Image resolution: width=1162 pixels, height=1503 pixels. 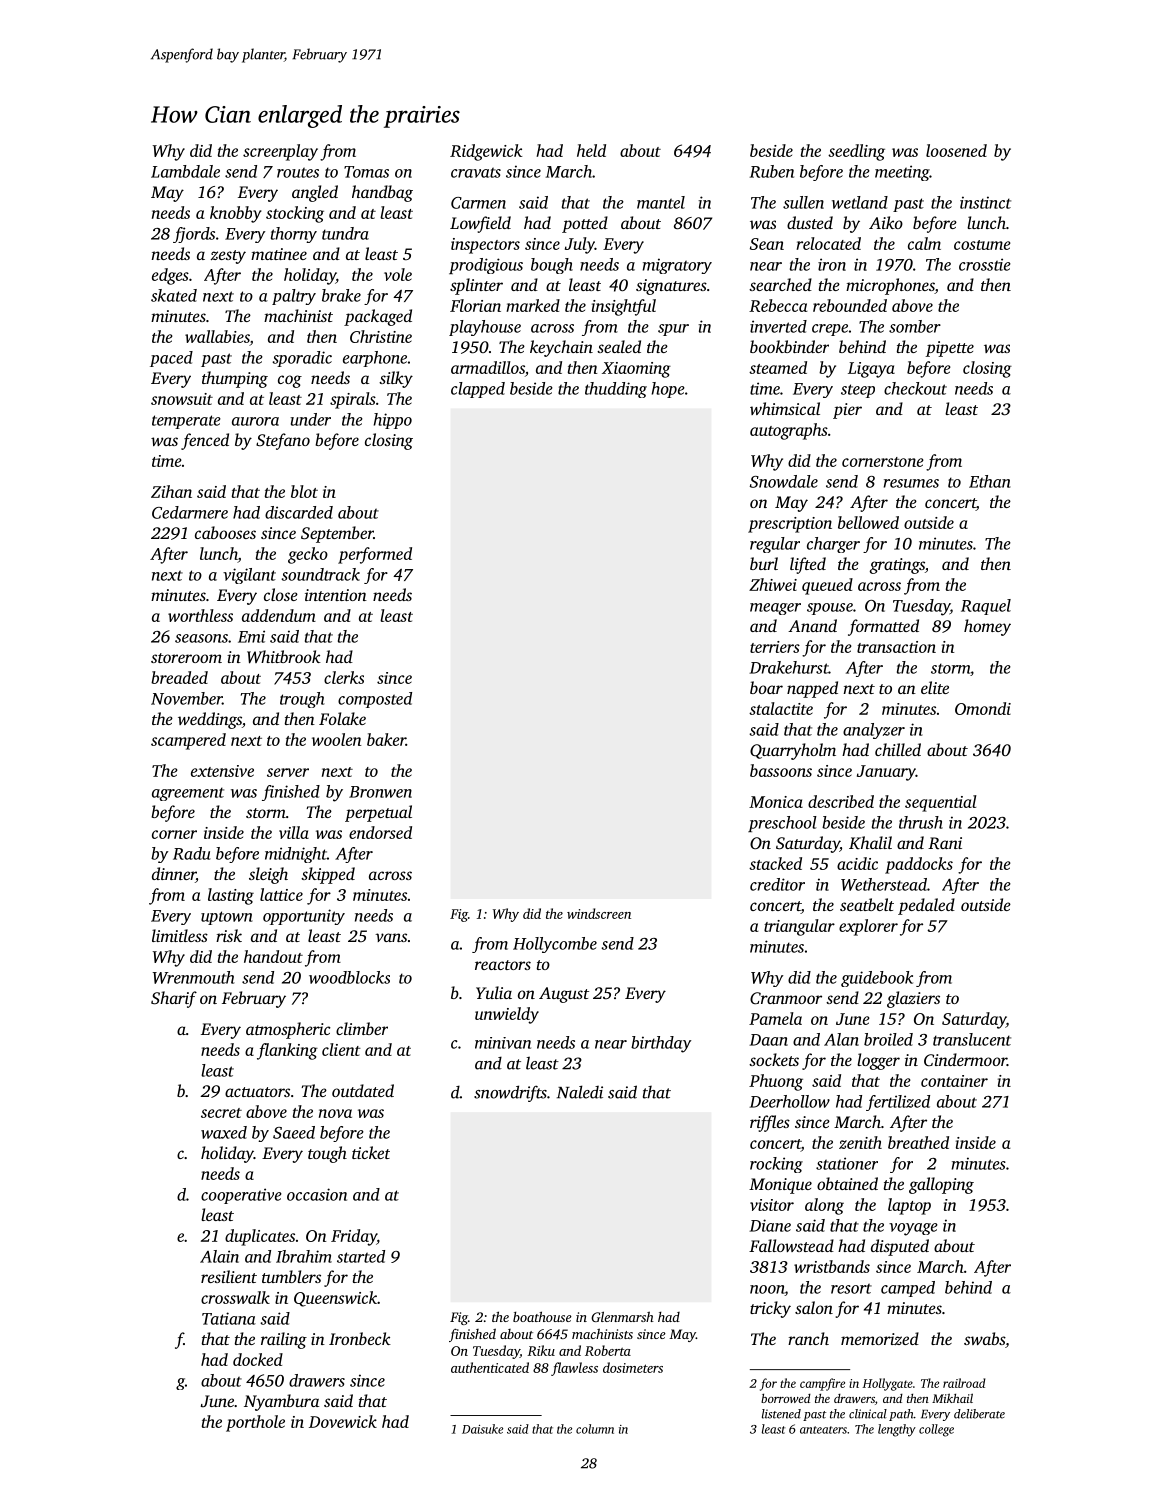 I want to click on agreement, so click(x=188, y=794).
